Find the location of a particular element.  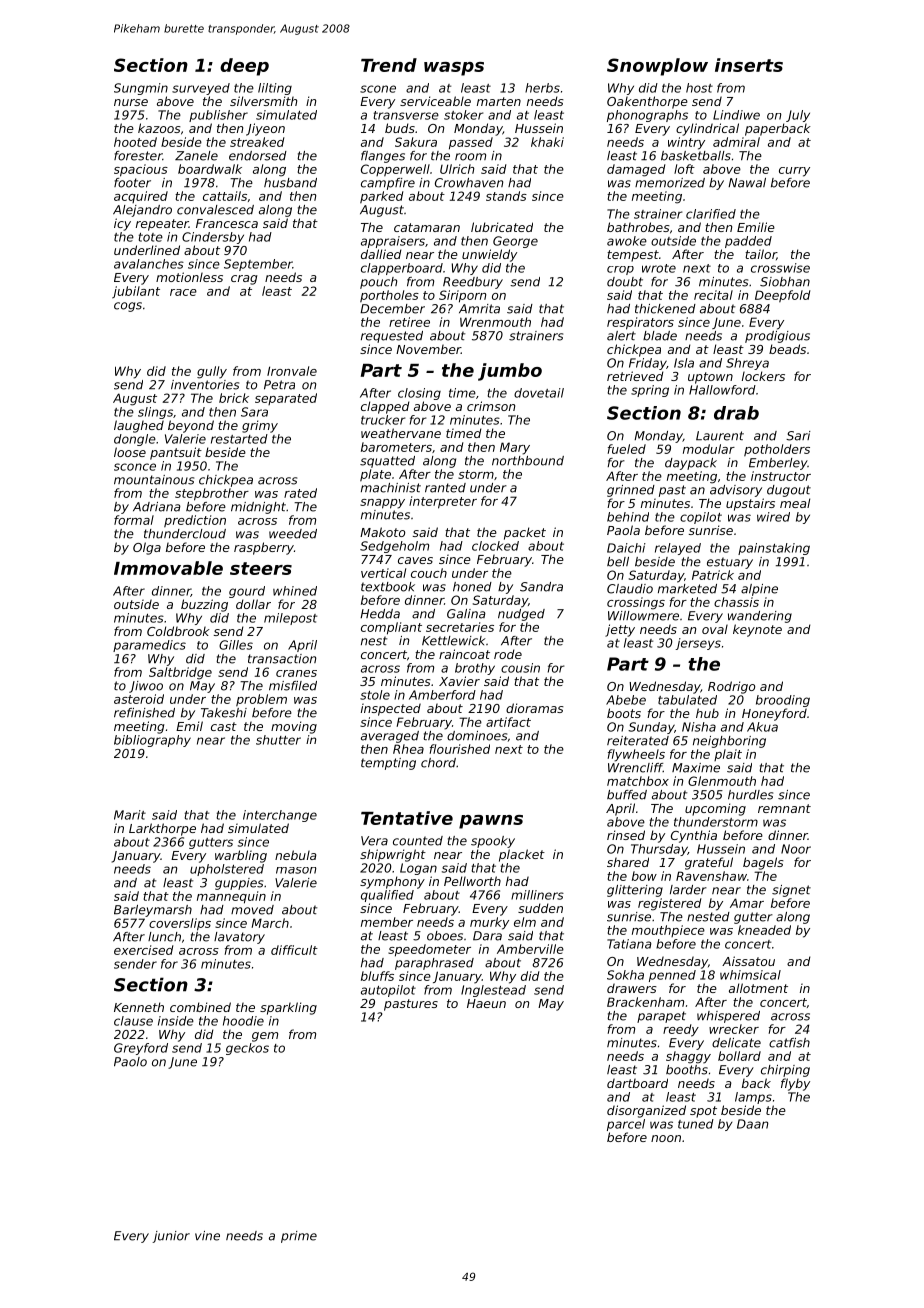

midnight is located at coordinates (258, 508).
